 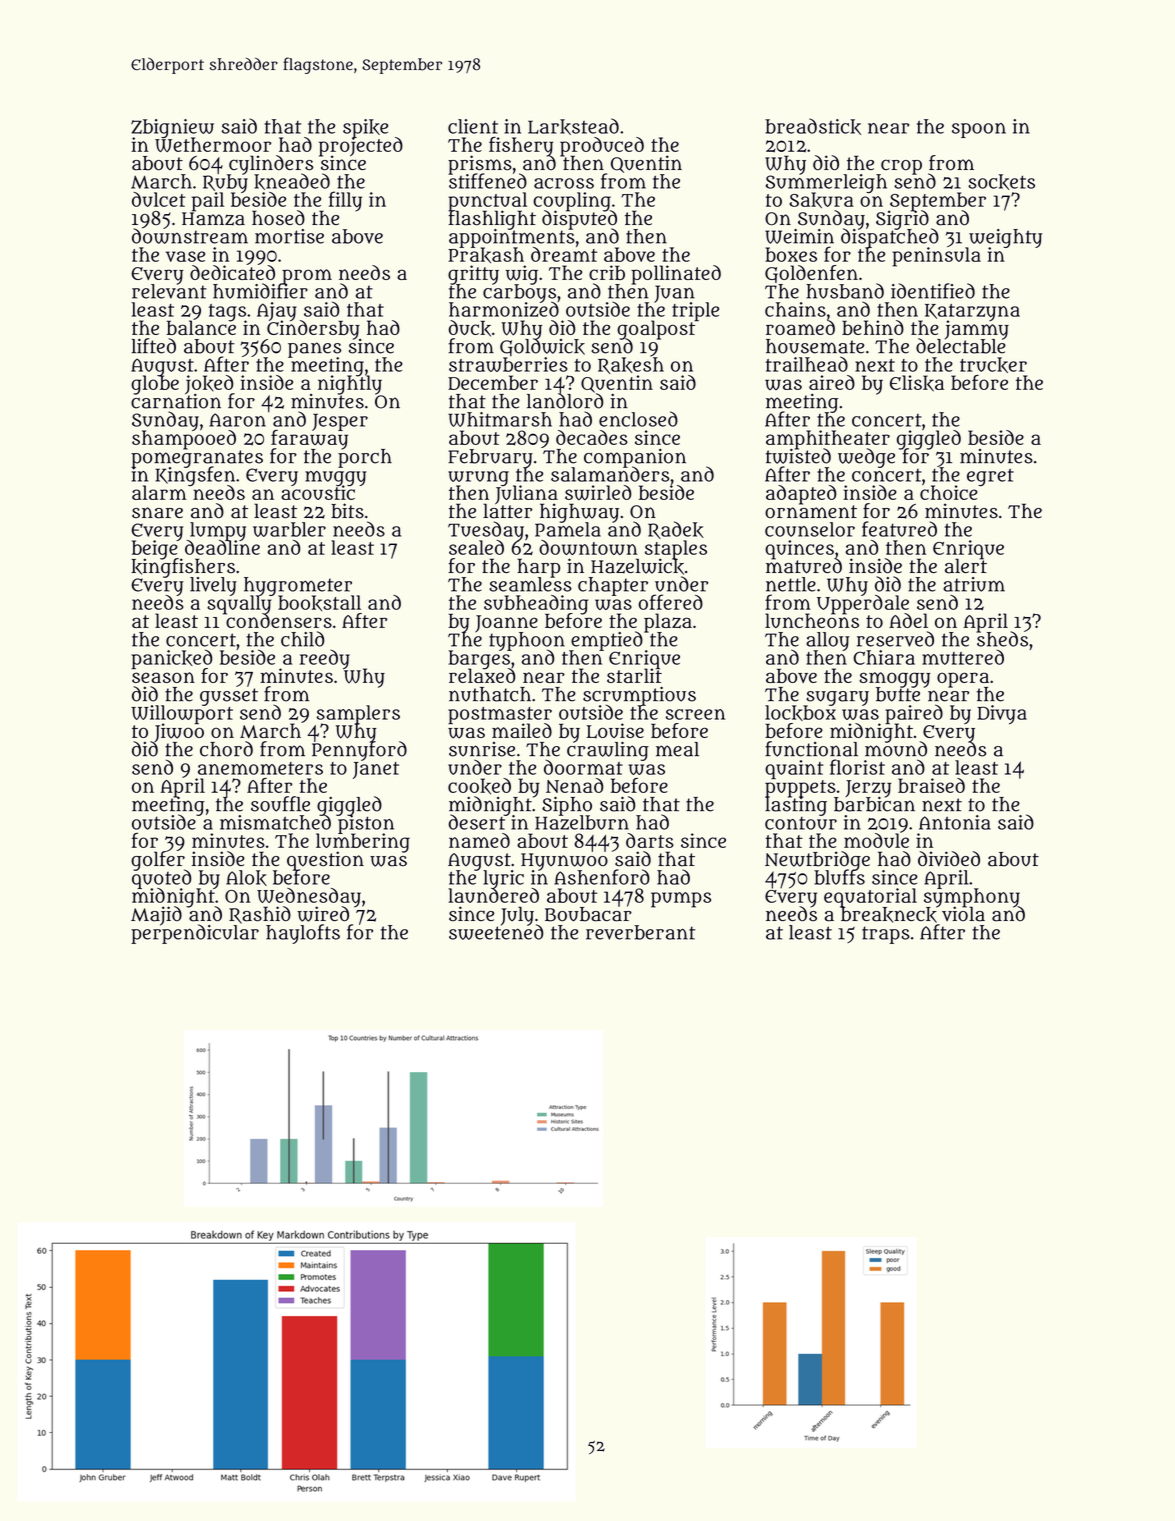 What do you see at coordinates (592, 437) in the image?
I see `decades` at bounding box center [592, 437].
